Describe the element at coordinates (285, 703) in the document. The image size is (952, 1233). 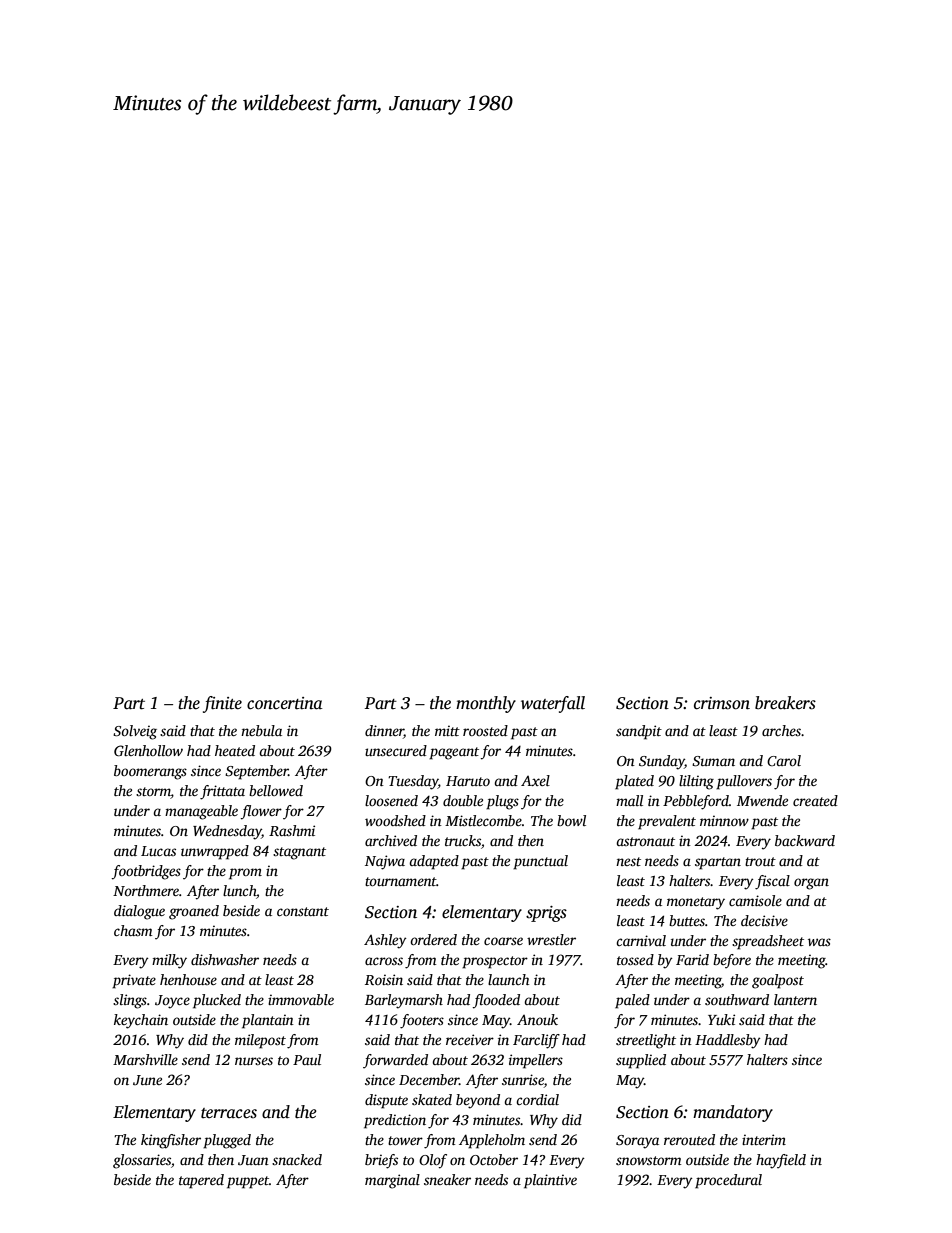
I see `concertina` at that location.
